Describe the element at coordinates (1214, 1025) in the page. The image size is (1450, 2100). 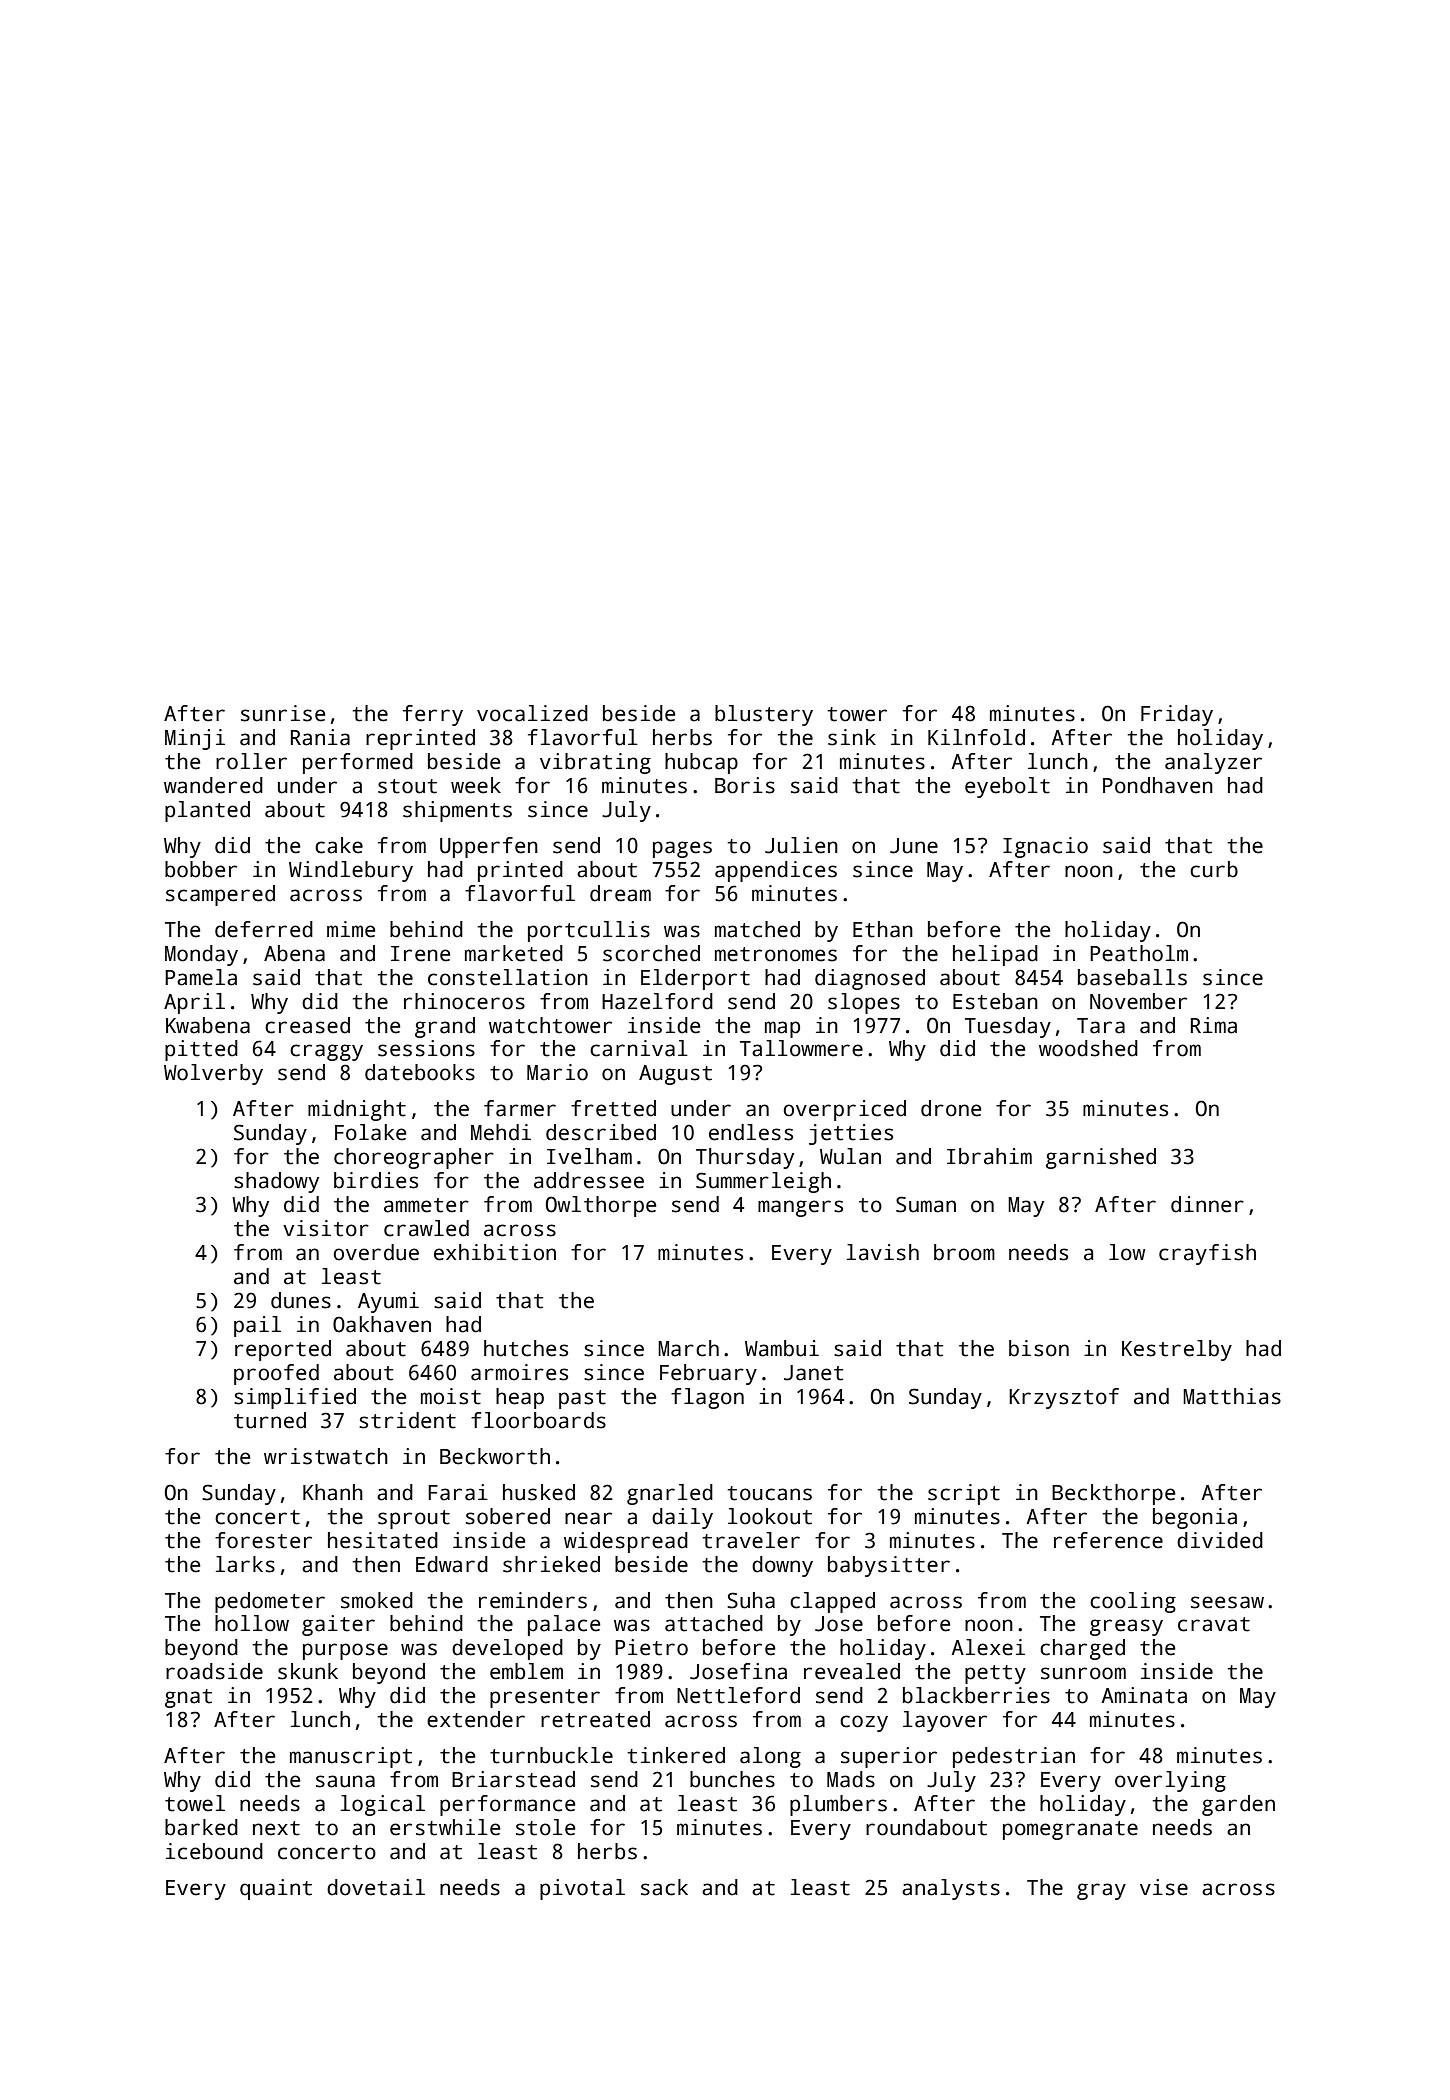
I see `Rima` at that location.
